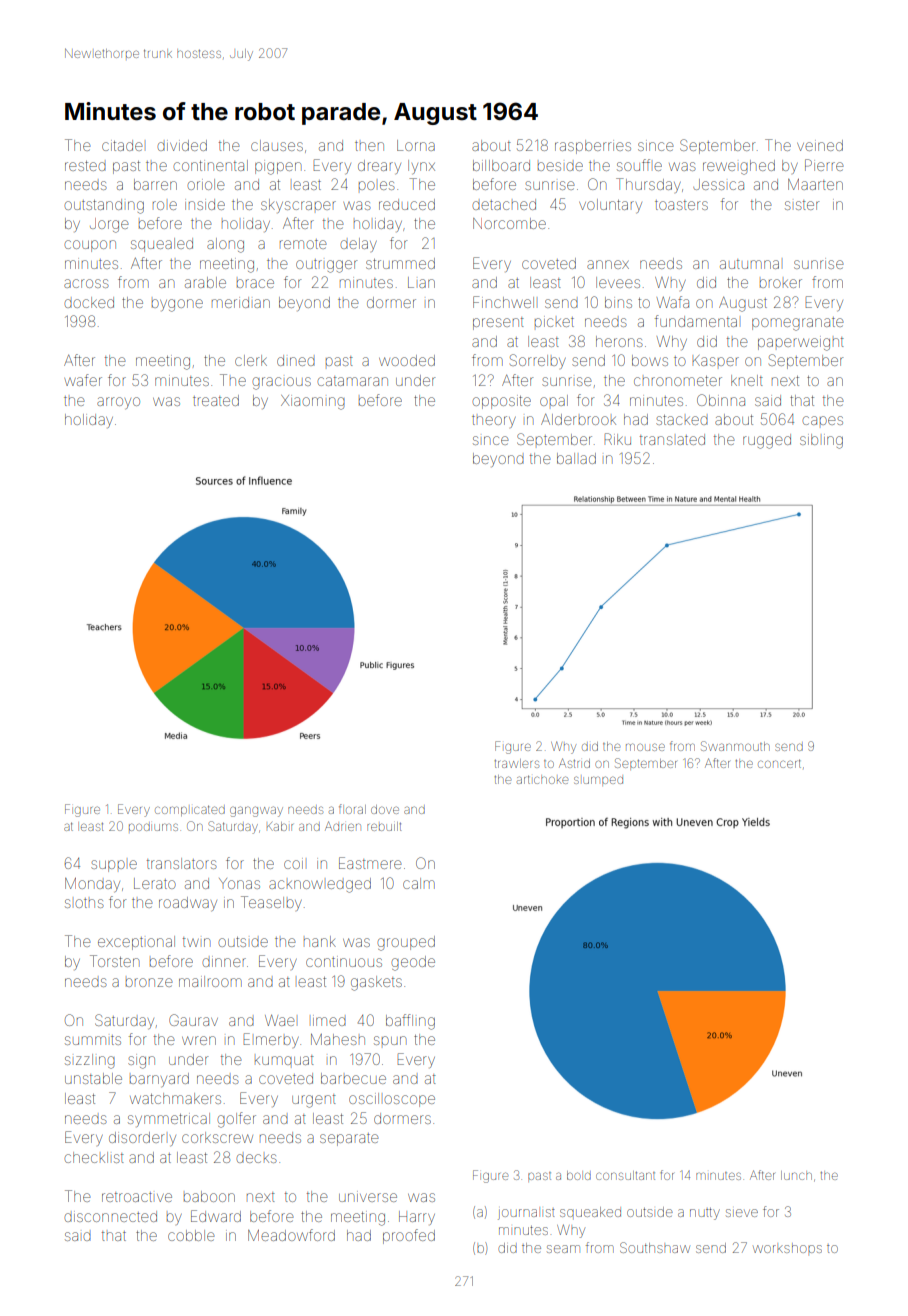  Describe the element at coordinates (815, 184) in the screenshot. I see `Maarten` at that location.
